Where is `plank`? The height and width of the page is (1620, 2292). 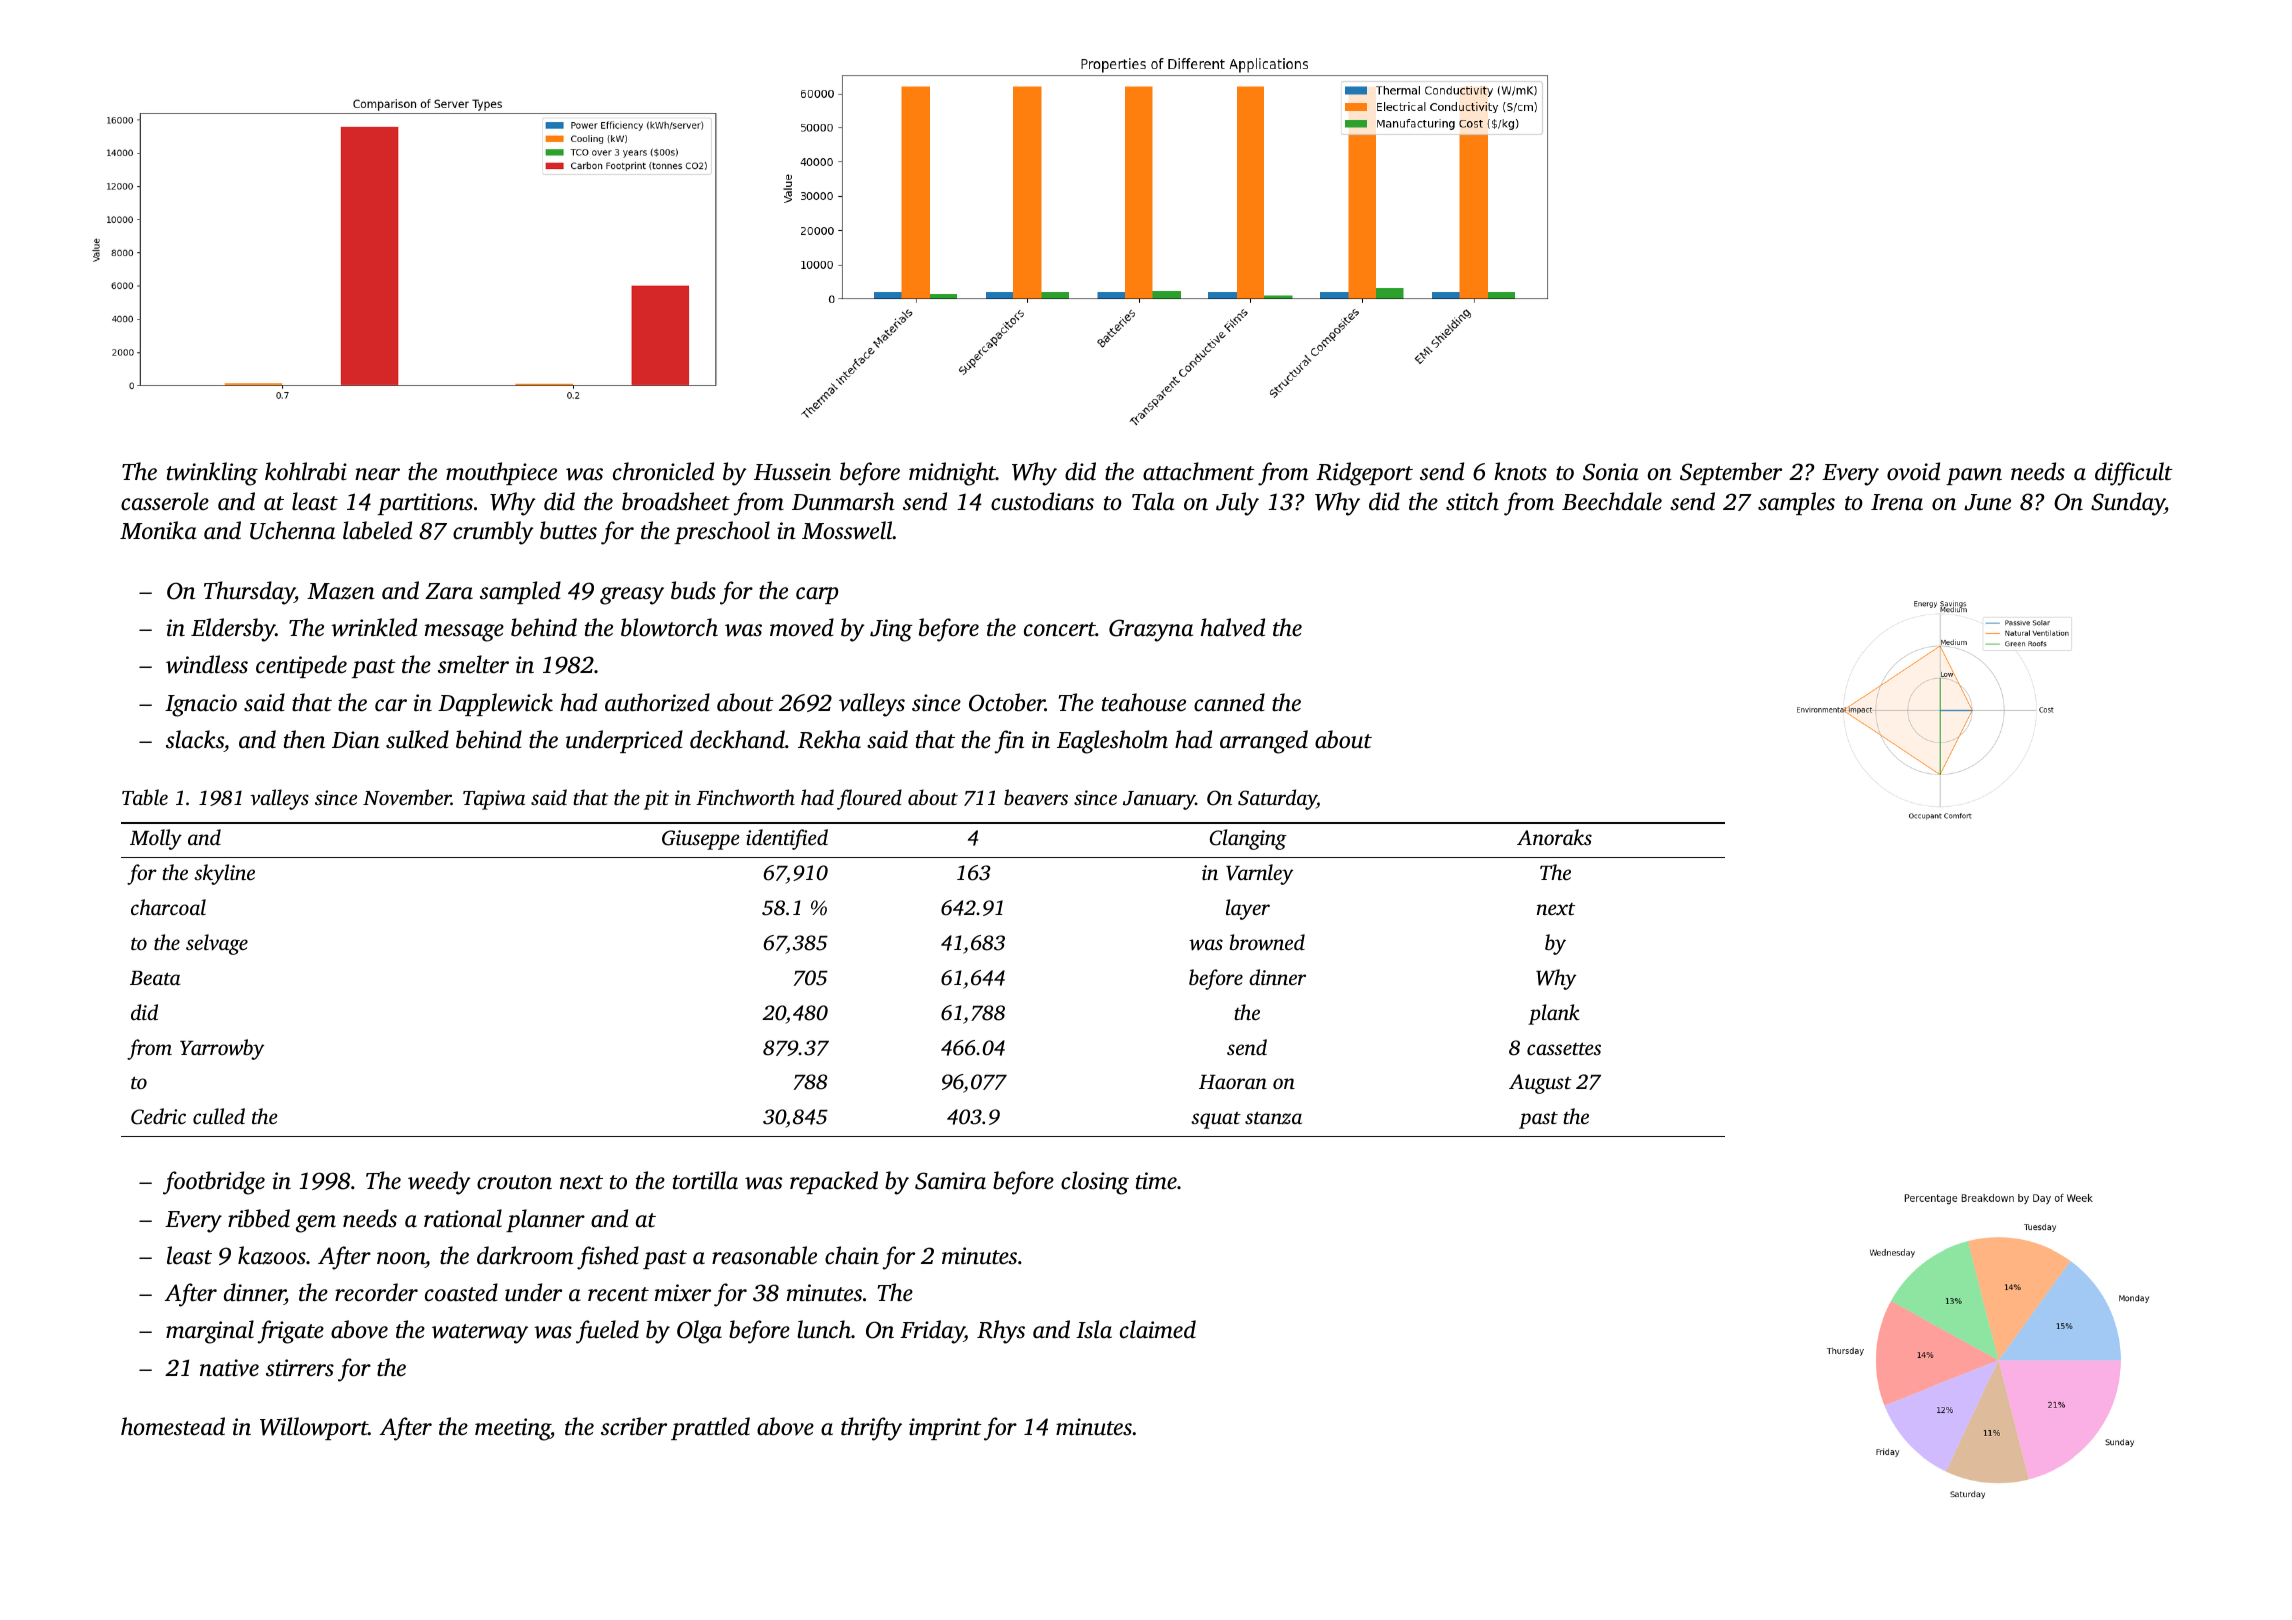 plank is located at coordinates (1554, 1014).
